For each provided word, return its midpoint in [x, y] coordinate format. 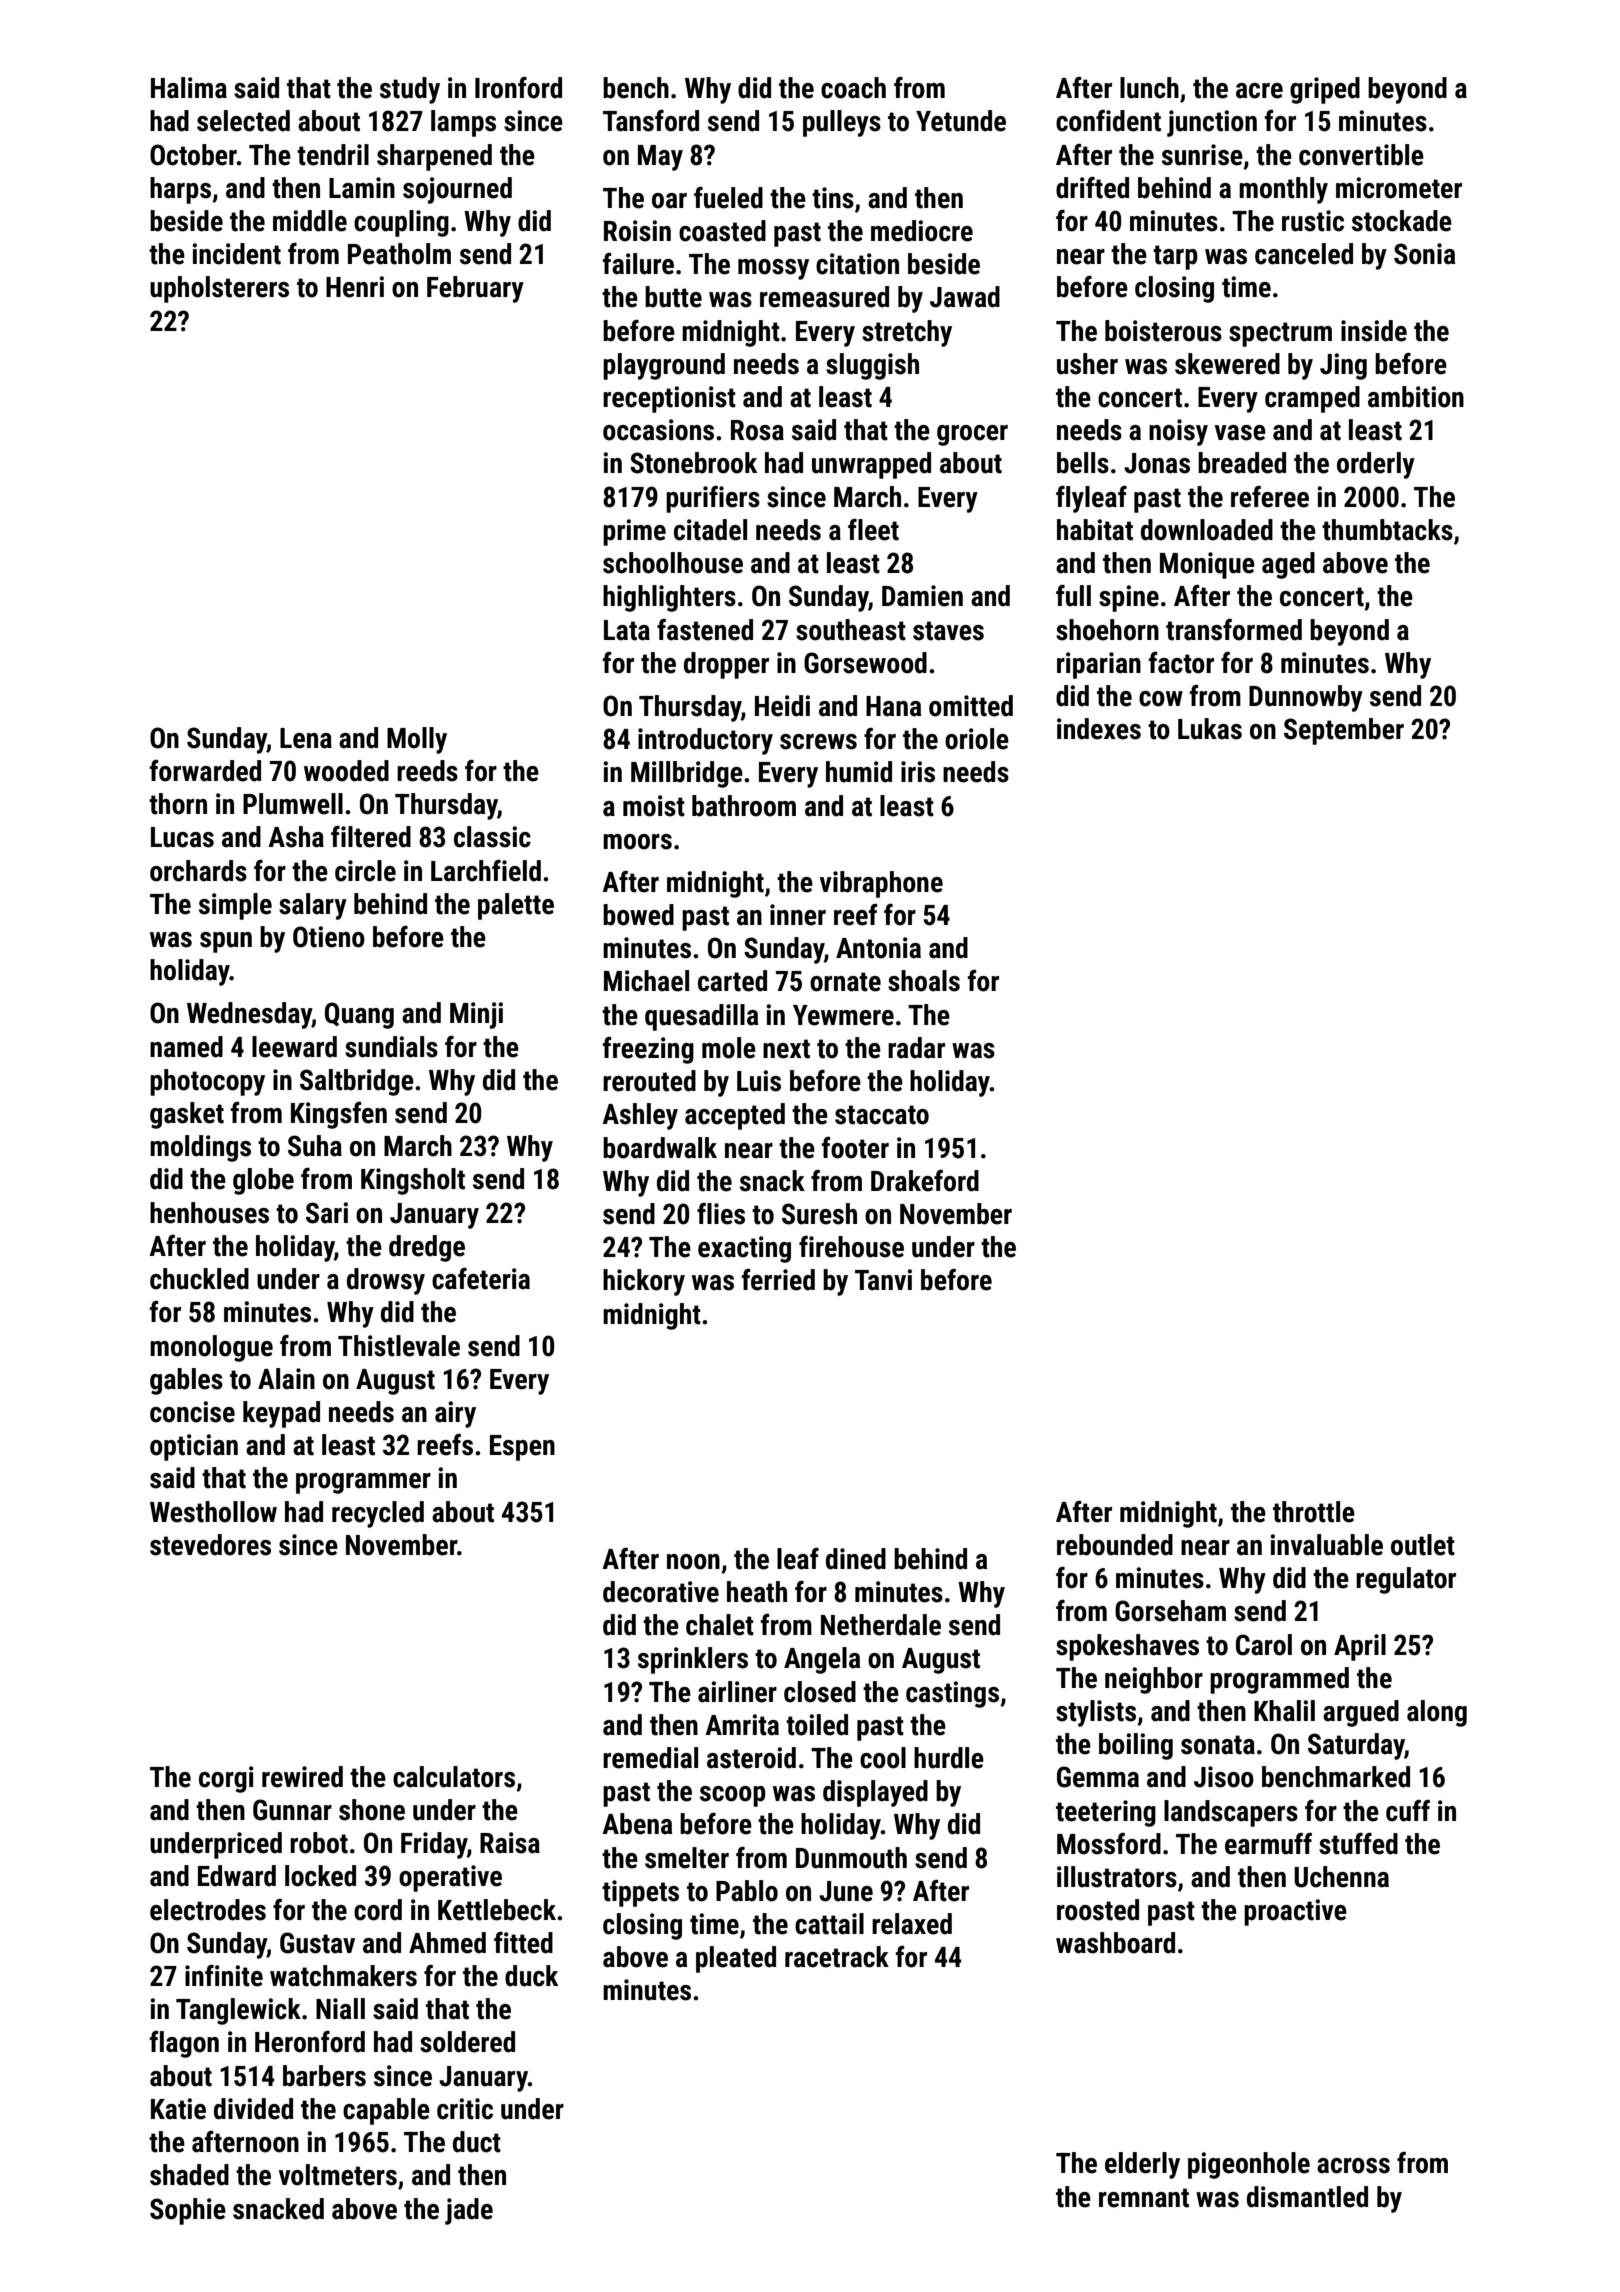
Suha [315, 1146]
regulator [1406, 1580]
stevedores [210, 1545]
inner [798, 915]
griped [1325, 90]
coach [853, 88]
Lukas [1210, 729]
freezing [648, 1050]
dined [856, 1559]
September [1344, 731]
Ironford [518, 88]
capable [386, 2111]
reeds [427, 771]
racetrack [837, 1957]
